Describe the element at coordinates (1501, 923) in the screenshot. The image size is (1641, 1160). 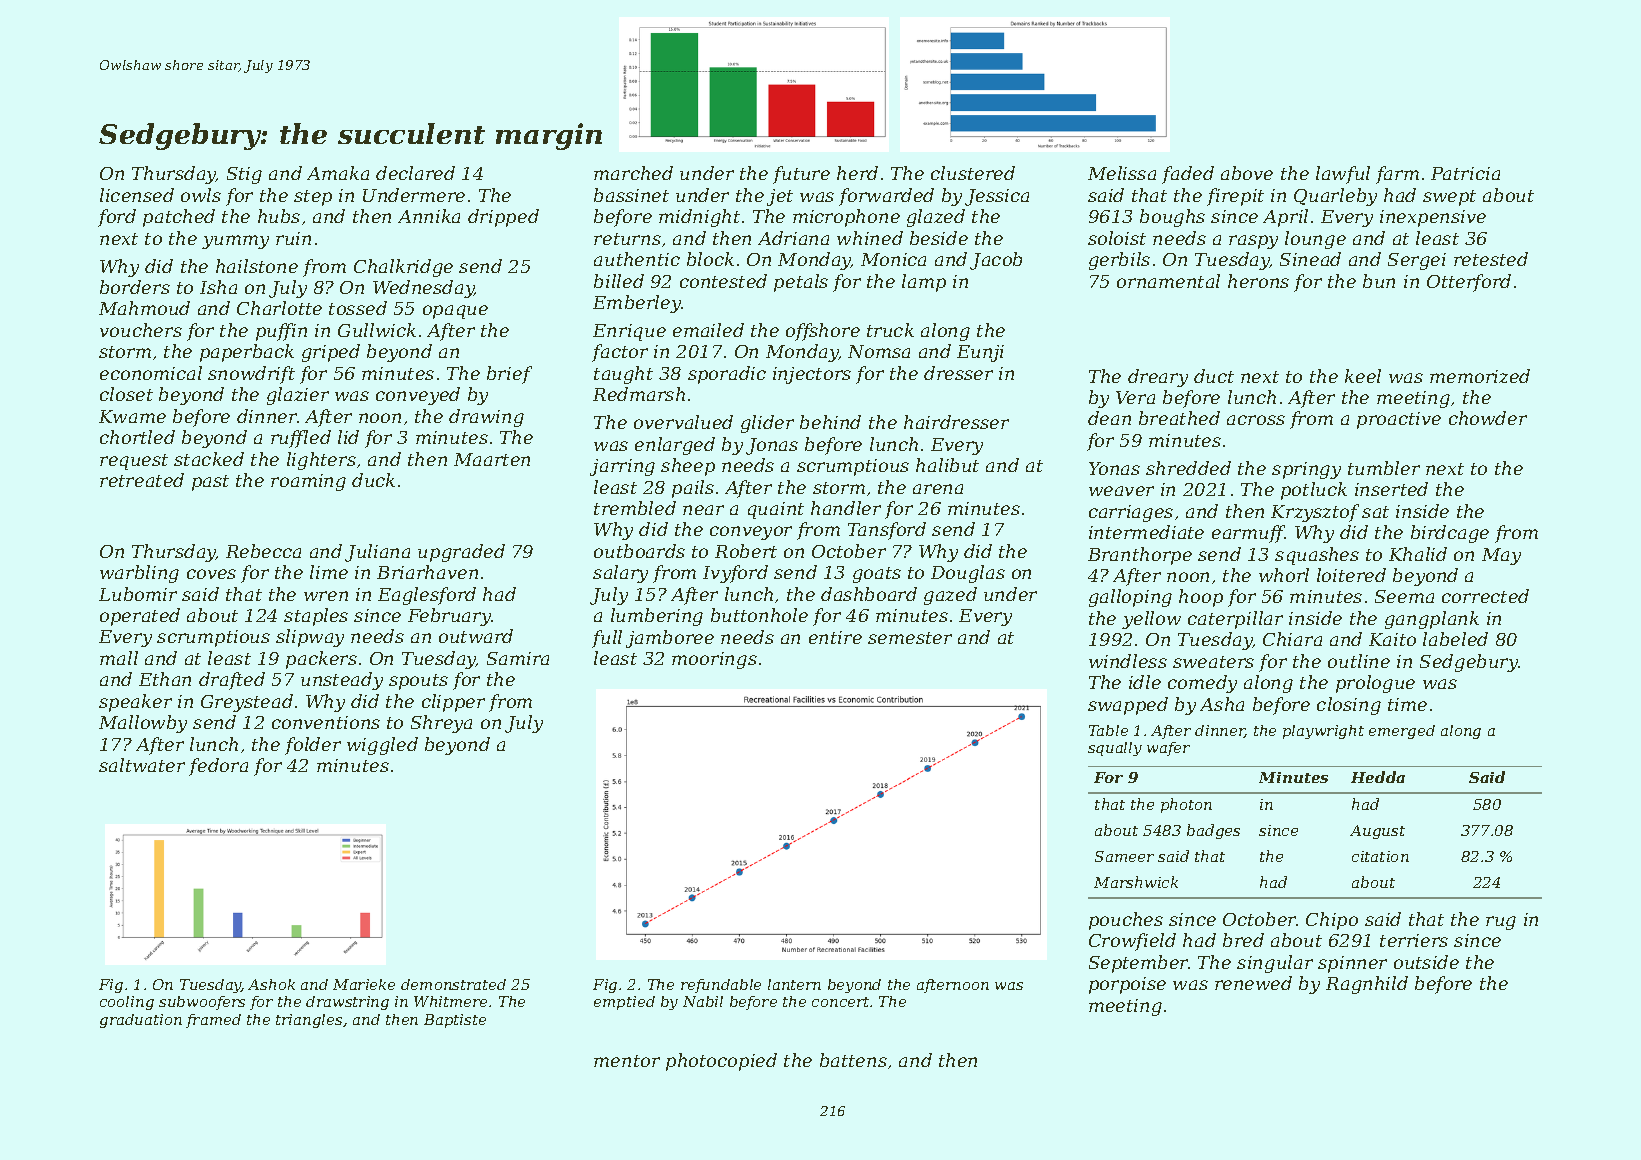
I see `rug` at that location.
